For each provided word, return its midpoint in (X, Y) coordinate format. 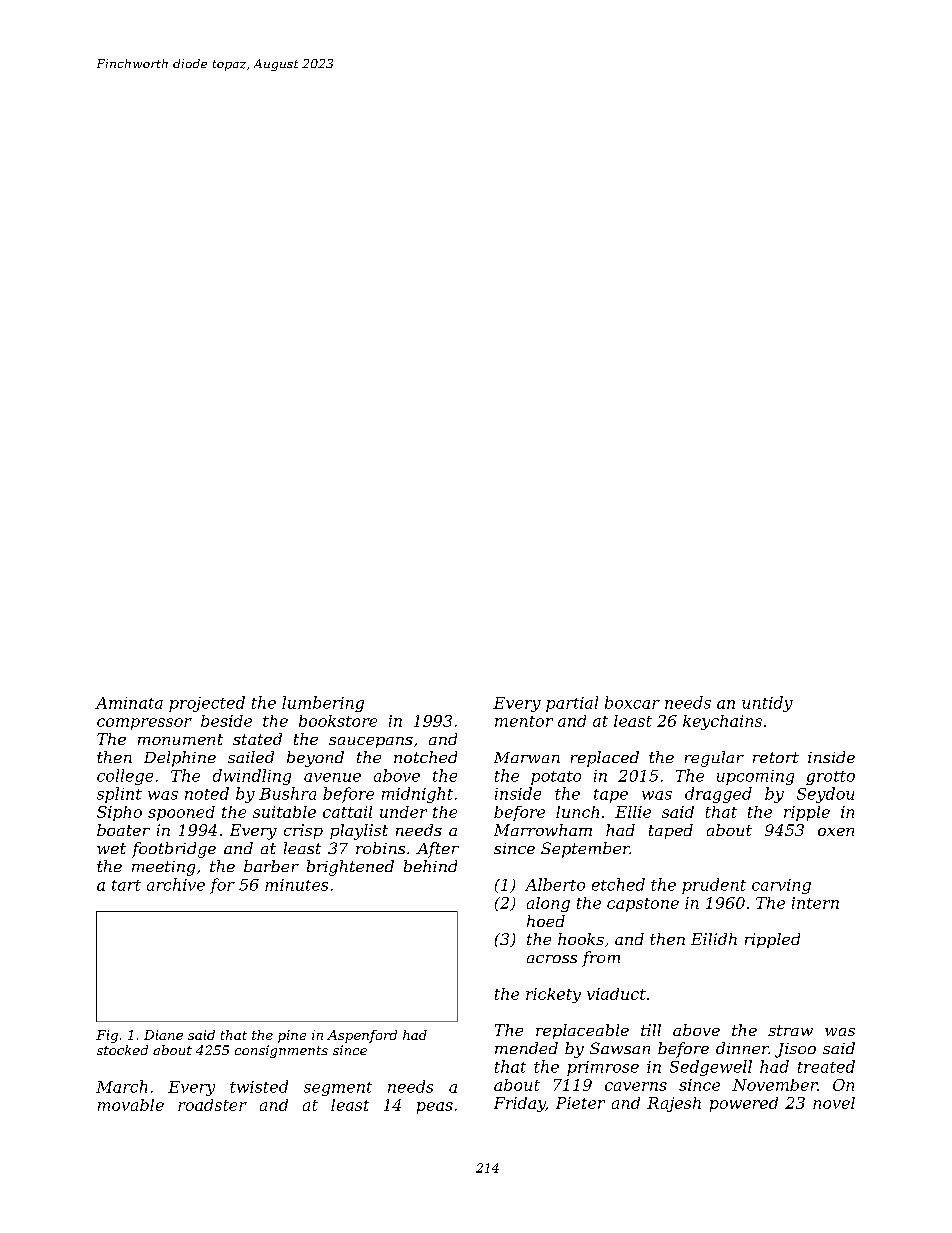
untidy (767, 704)
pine (292, 1036)
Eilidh (714, 939)
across (552, 959)
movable (131, 1105)
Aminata (129, 703)
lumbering (323, 704)
